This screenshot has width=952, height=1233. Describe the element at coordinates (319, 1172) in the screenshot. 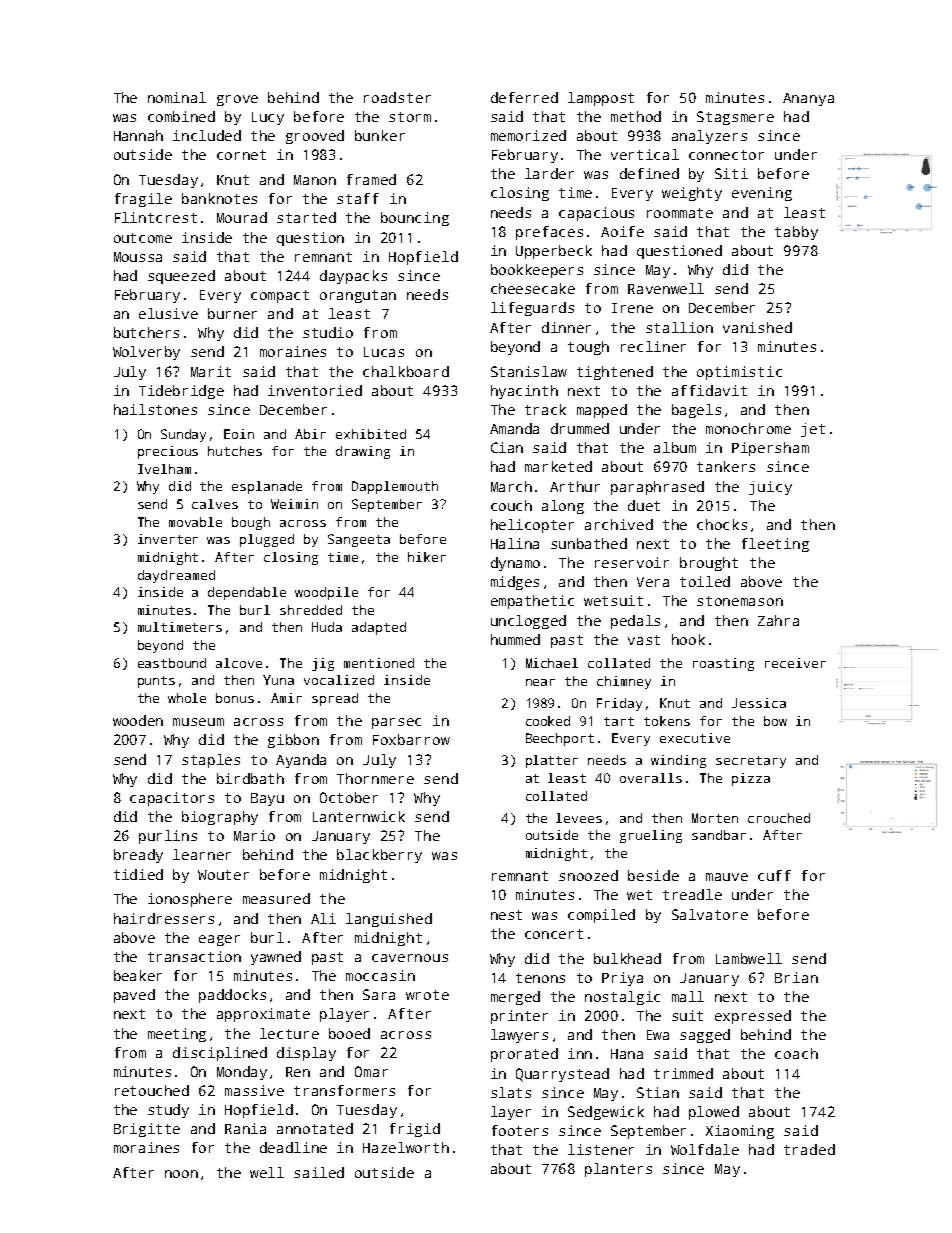

I see `sailed` at that location.
